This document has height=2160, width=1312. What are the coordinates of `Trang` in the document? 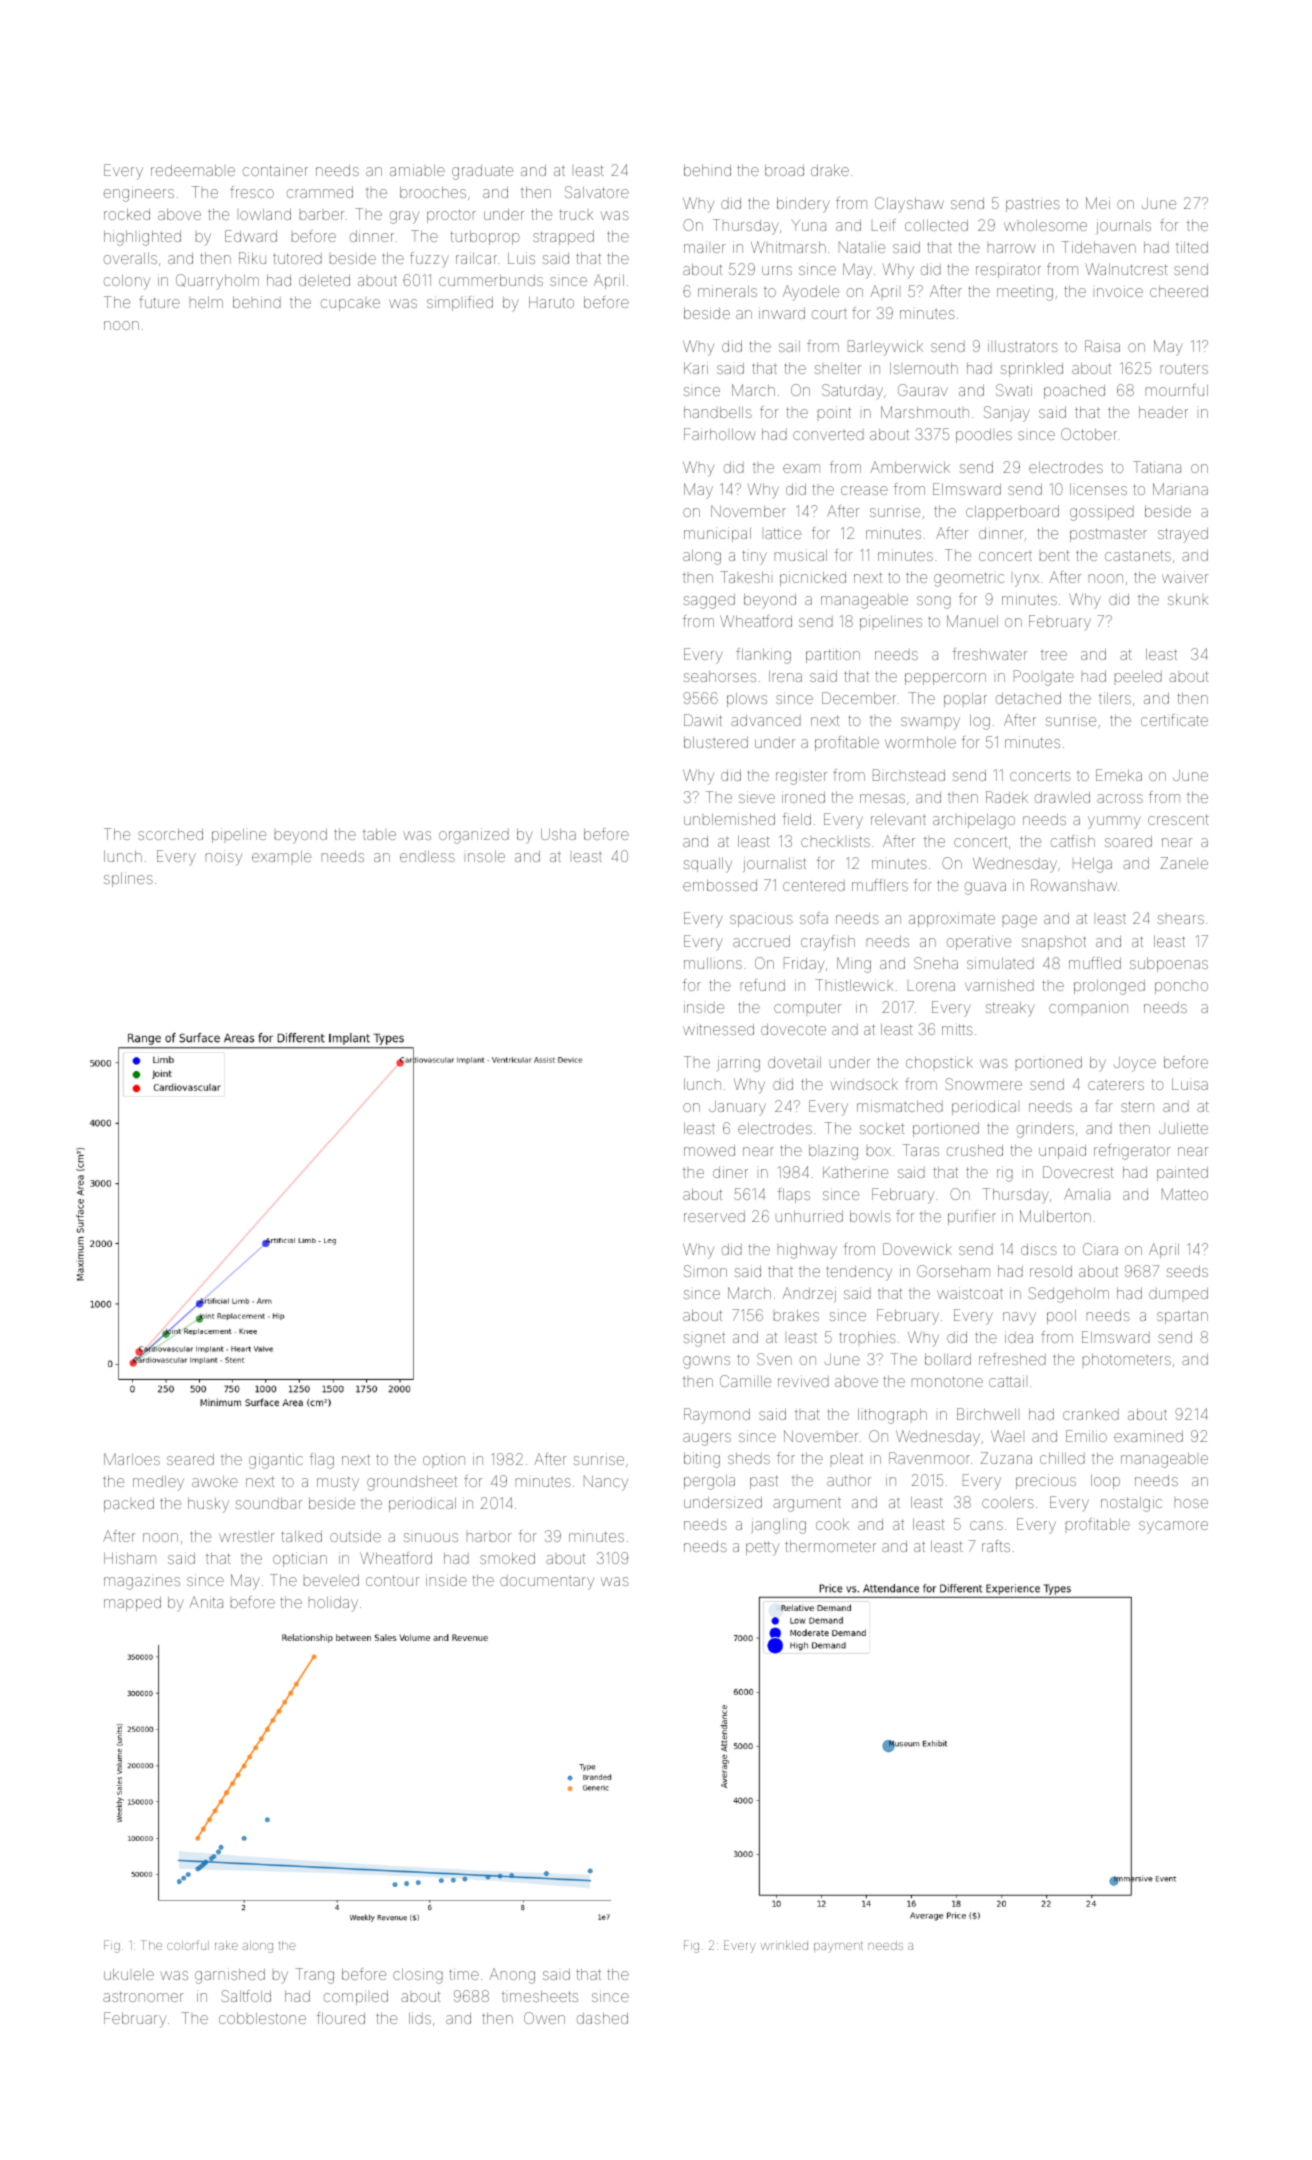 It's located at (314, 1976).
